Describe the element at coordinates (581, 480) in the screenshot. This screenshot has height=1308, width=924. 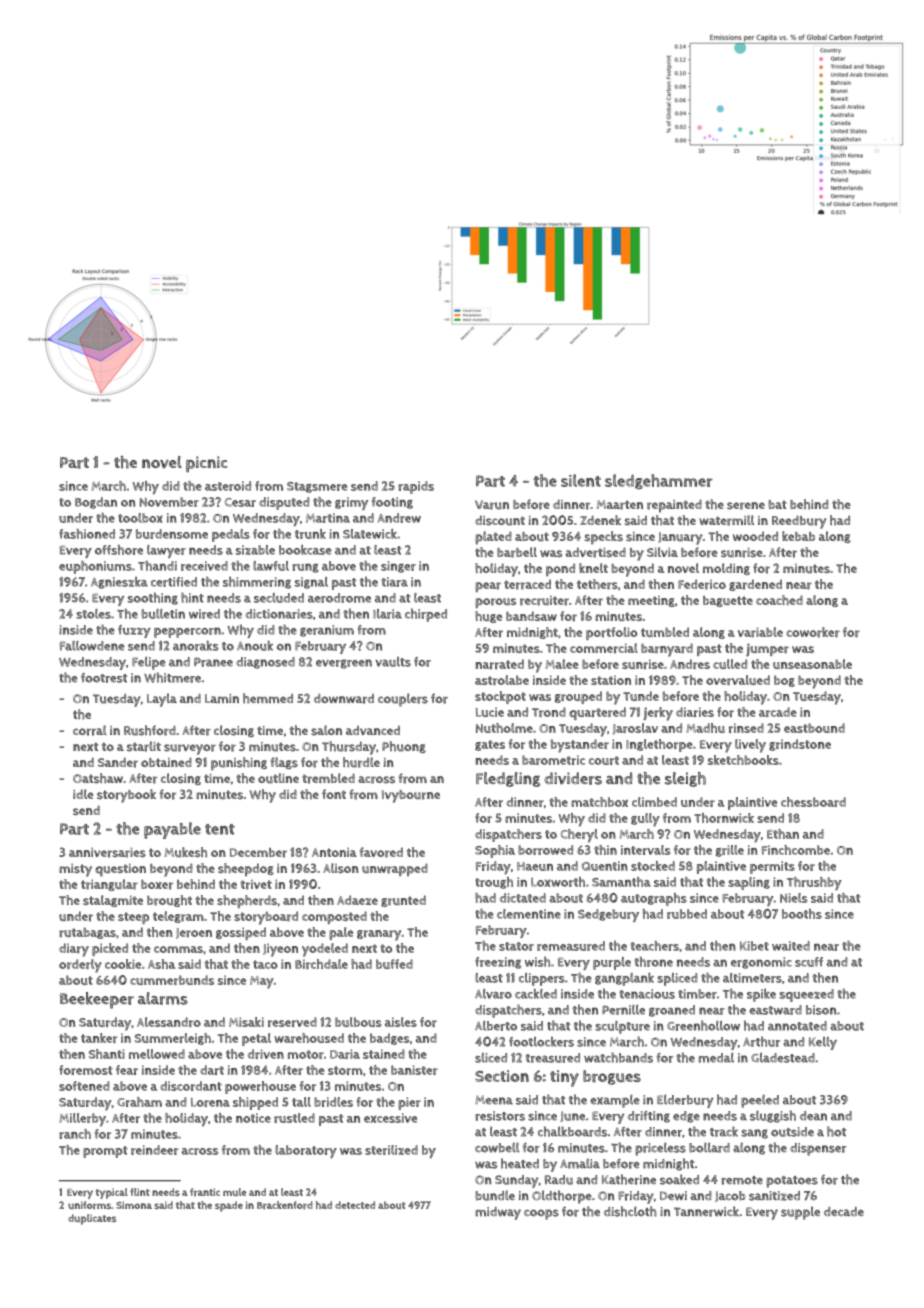
I see `silent` at that location.
